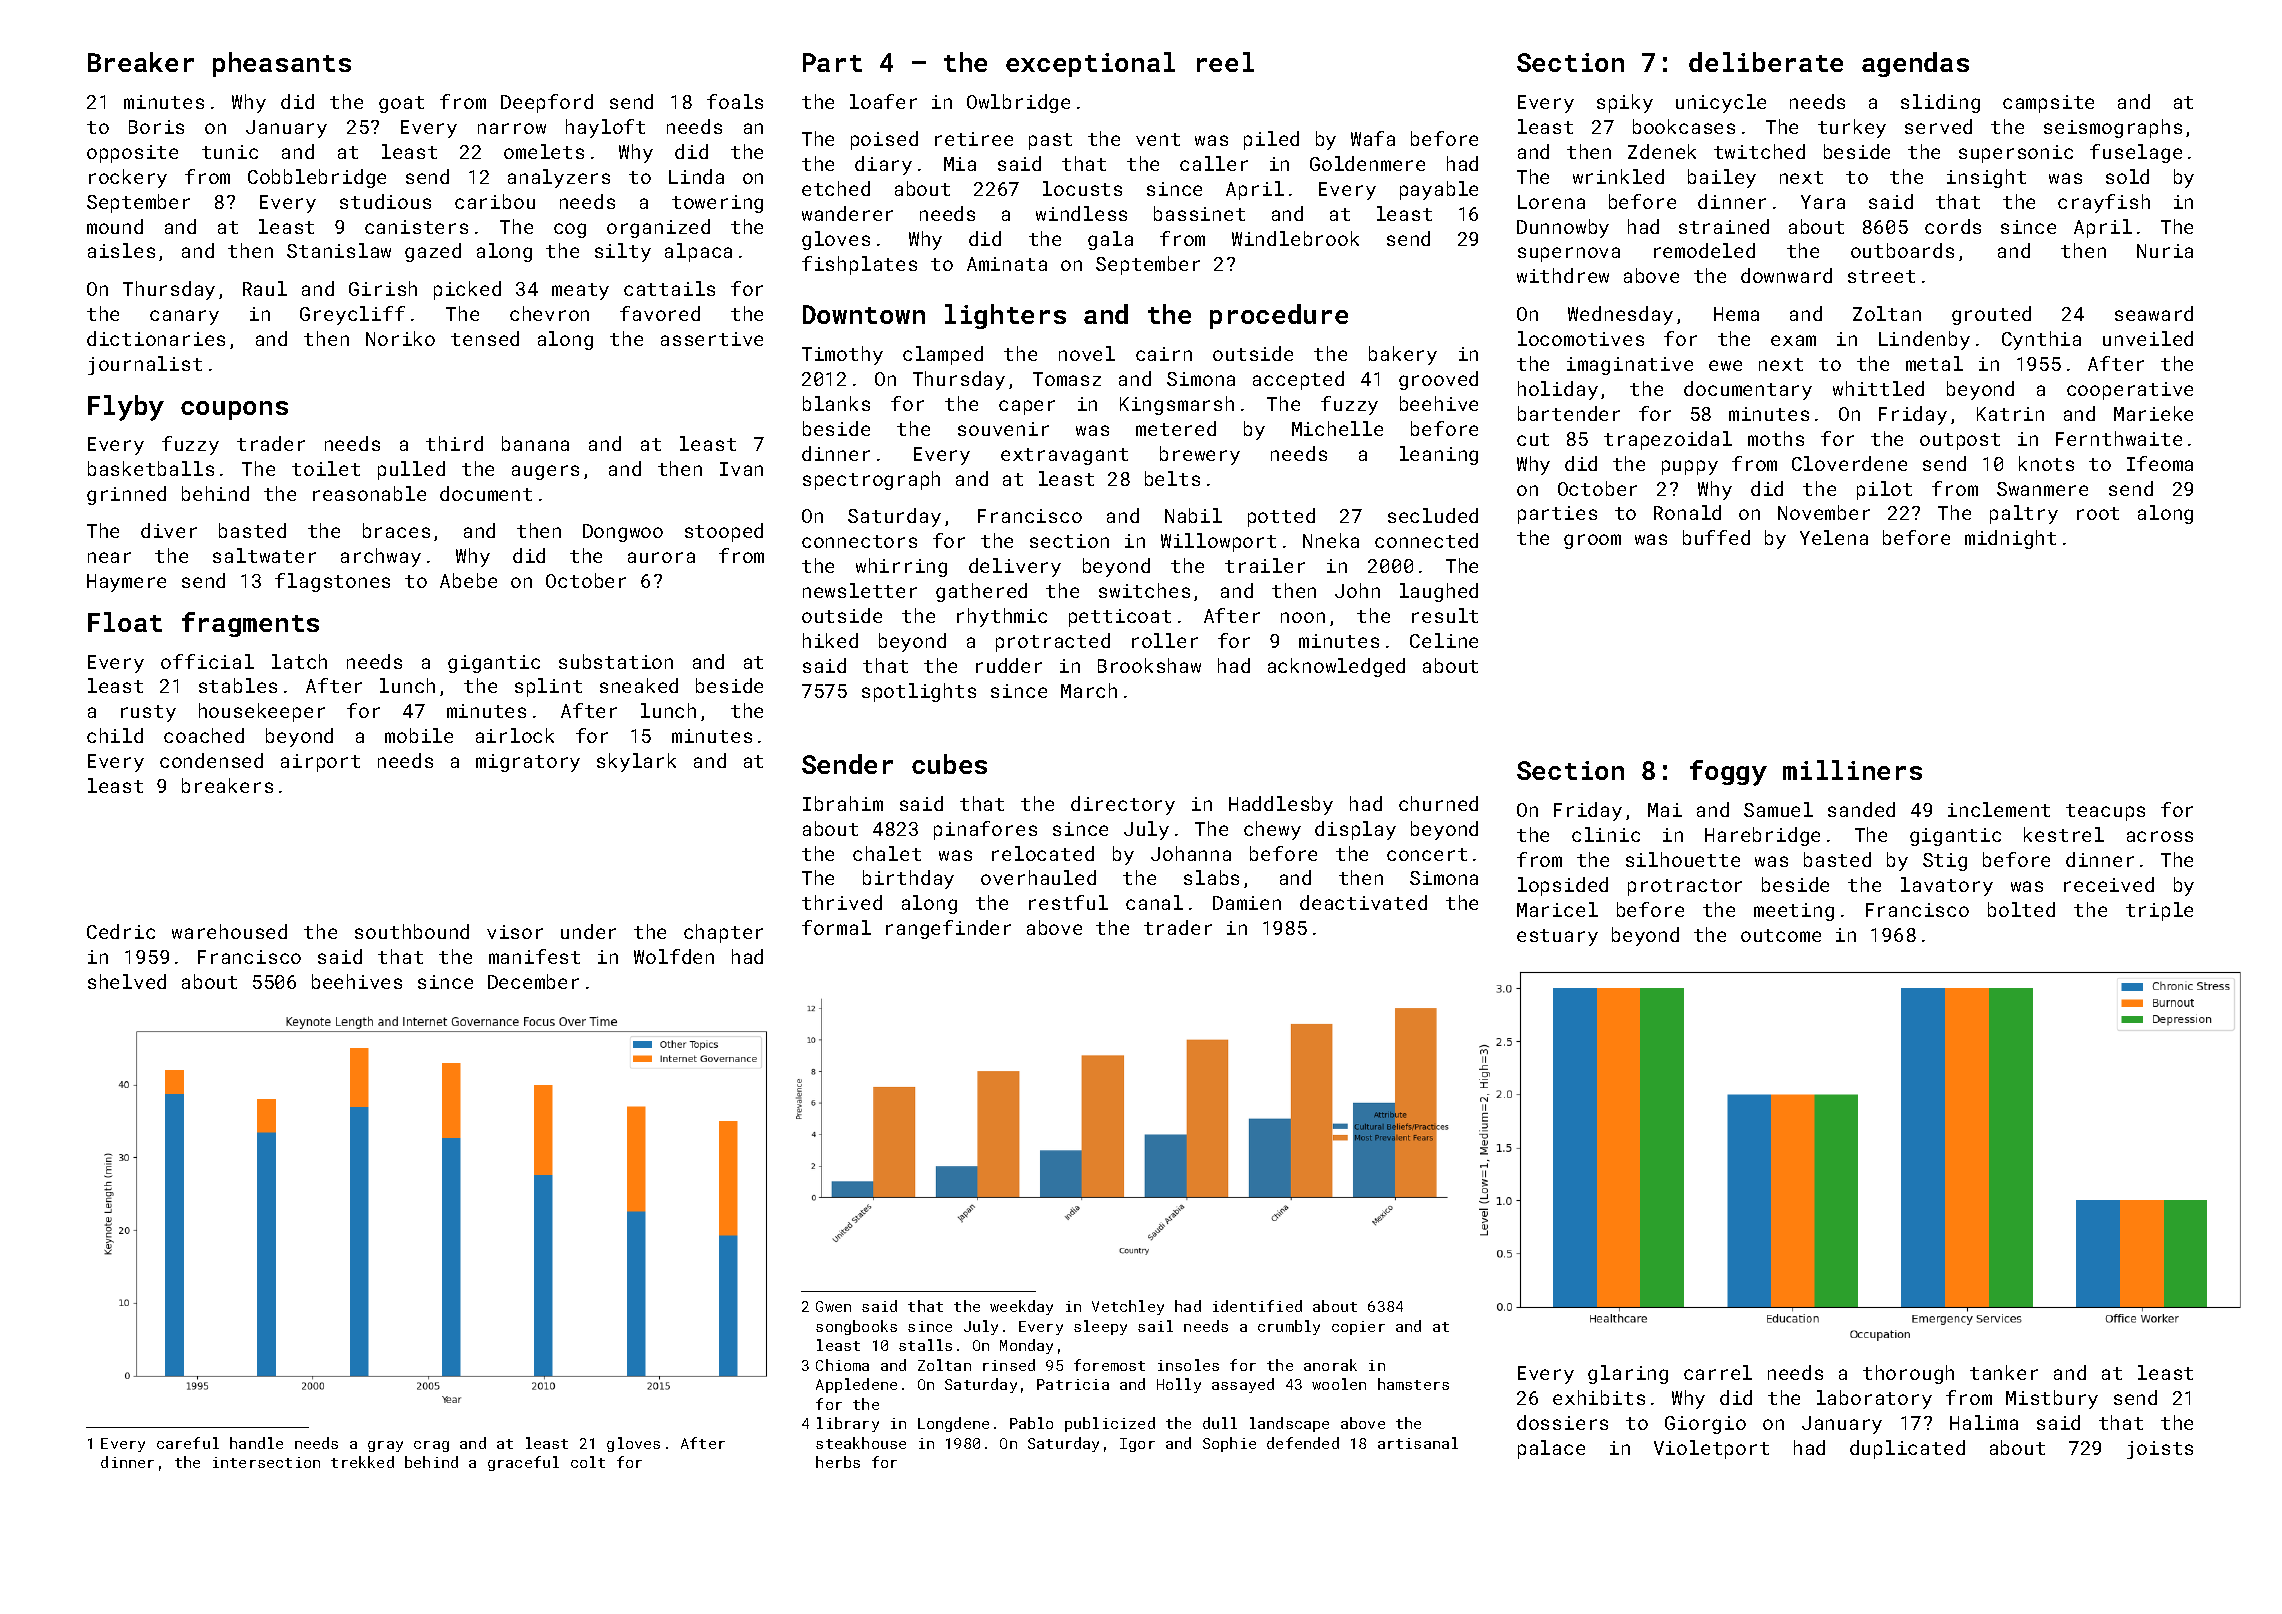 This page has width=2282, height=1614. I want to click on careful, so click(188, 1443).
